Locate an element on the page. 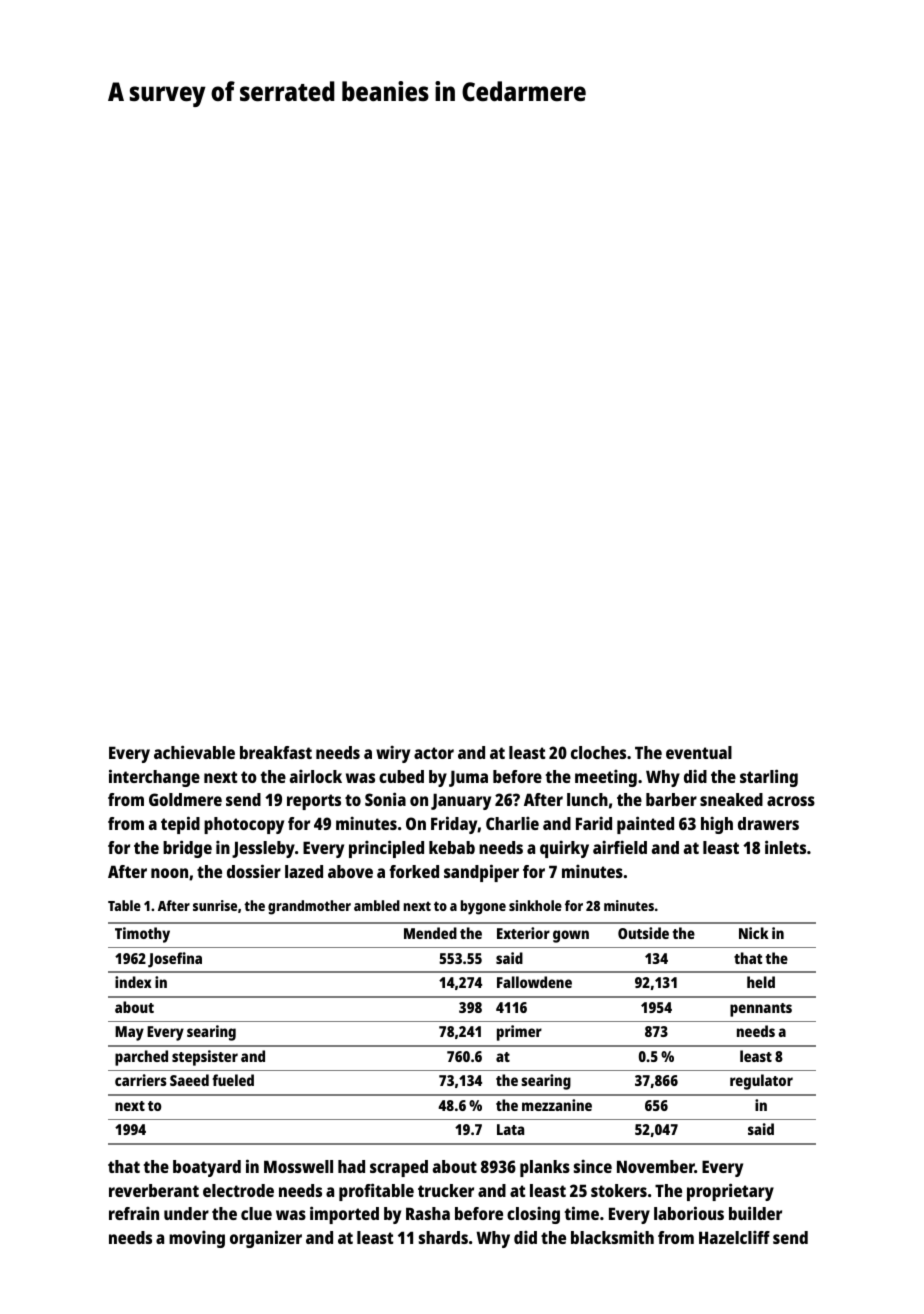 The width and height of the document is (924, 1314). tepid is located at coordinates (180, 825).
